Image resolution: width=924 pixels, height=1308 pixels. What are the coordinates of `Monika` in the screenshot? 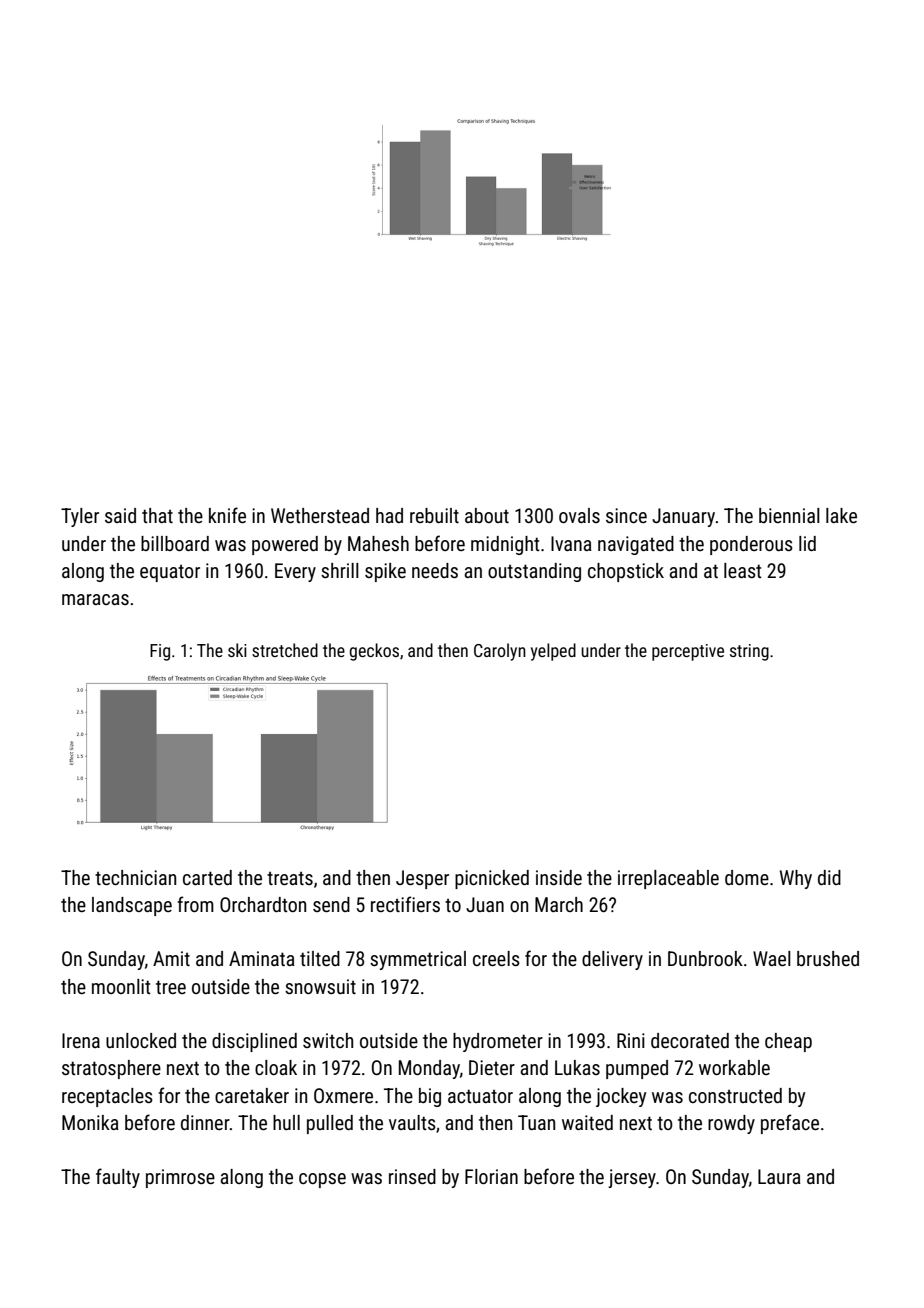 It's located at (90, 1122).
